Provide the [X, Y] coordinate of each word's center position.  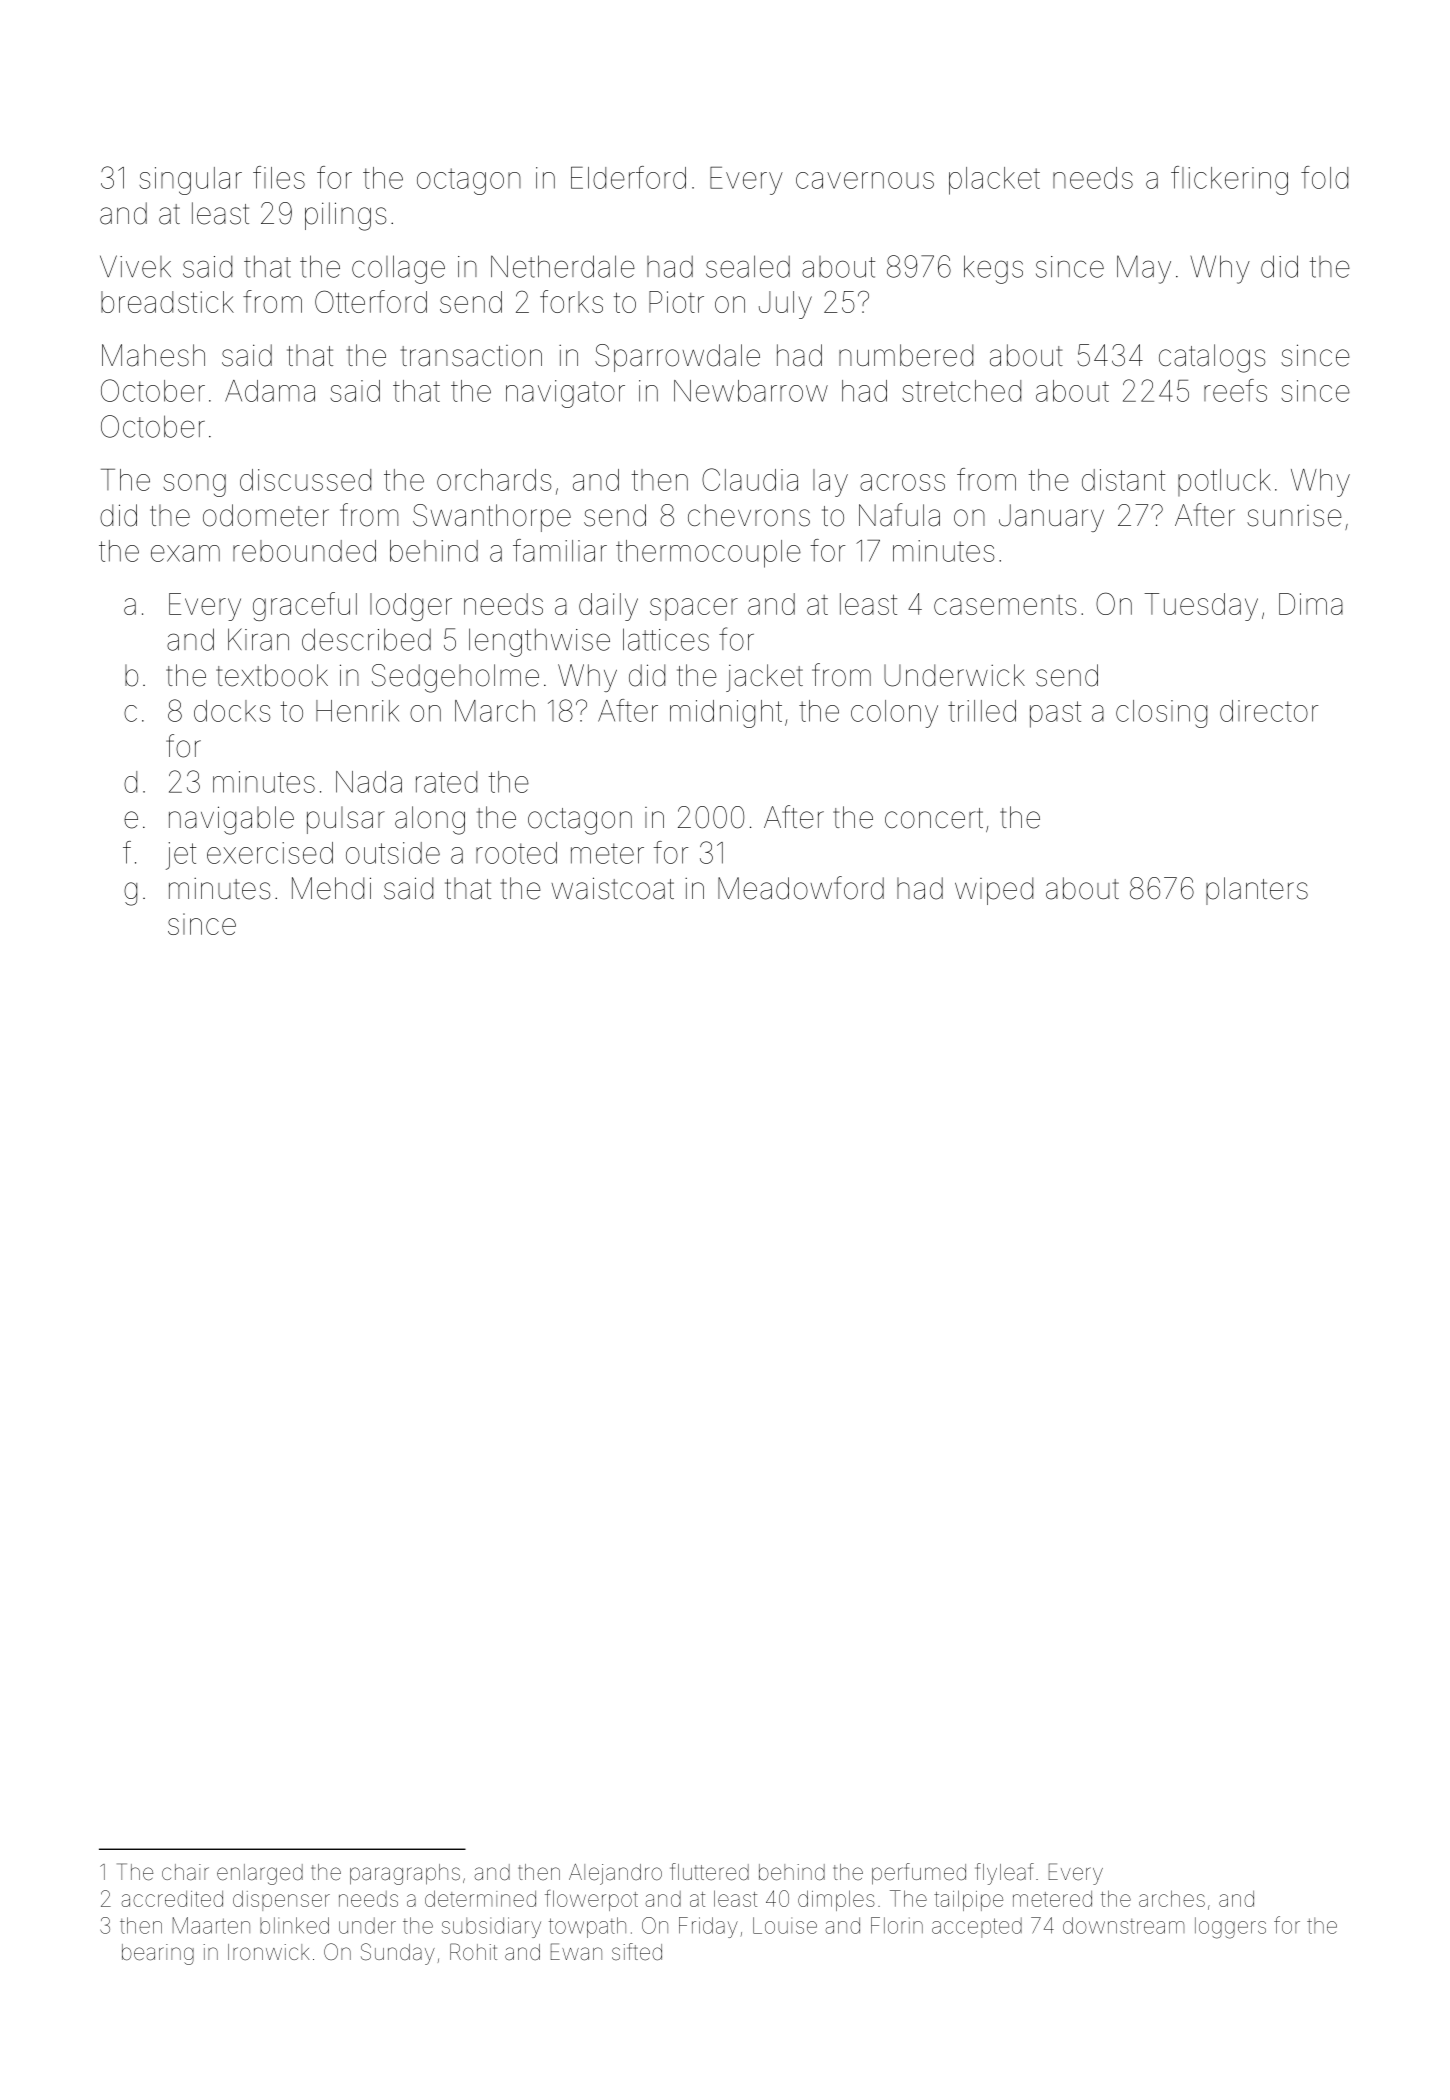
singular [190, 181]
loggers [1230, 1928]
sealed [748, 266]
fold [1324, 177]
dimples [836, 1900]
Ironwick [269, 1952]
